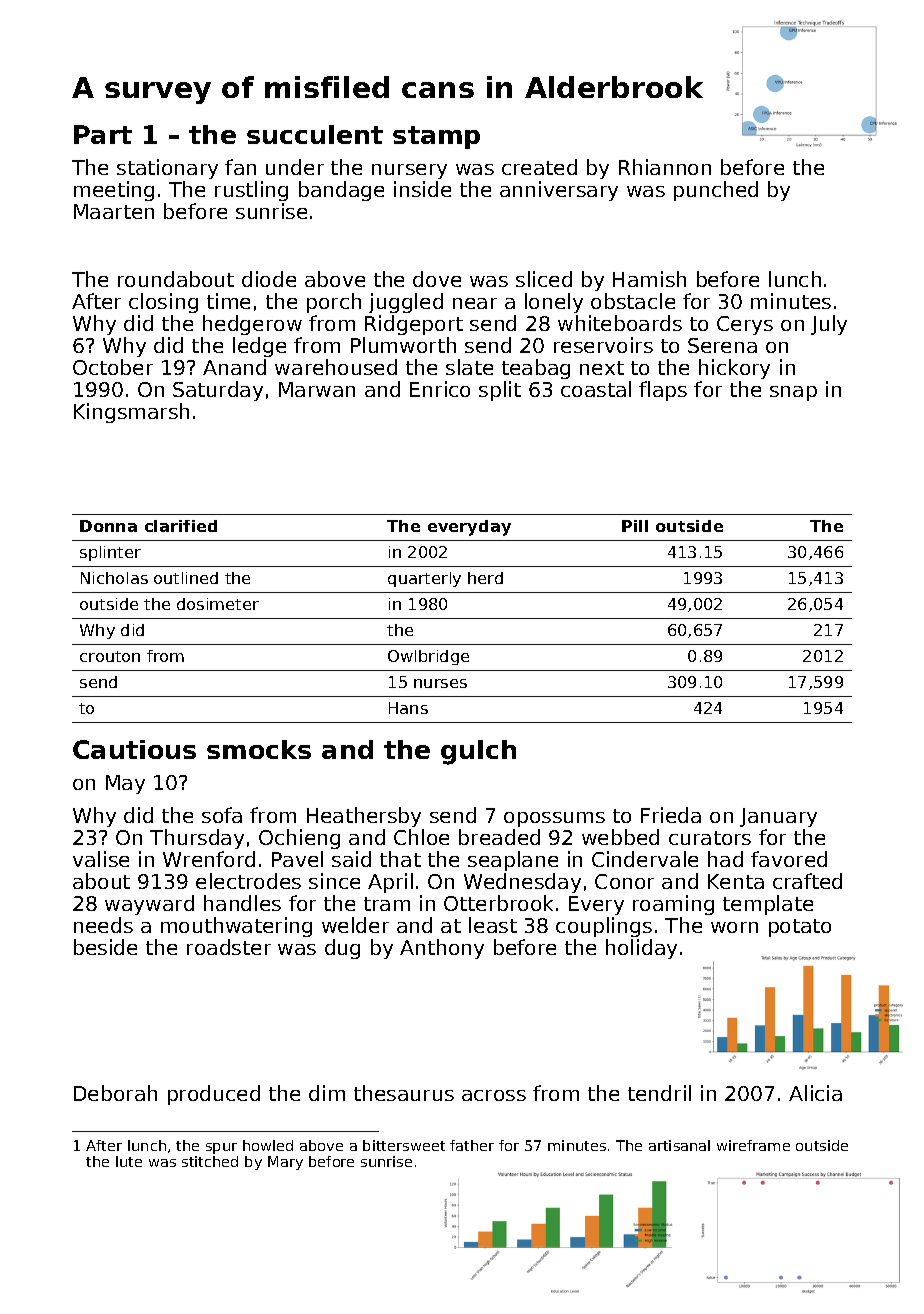 This screenshot has width=924, height=1314. I want to click on crouton, so click(110, 656).
